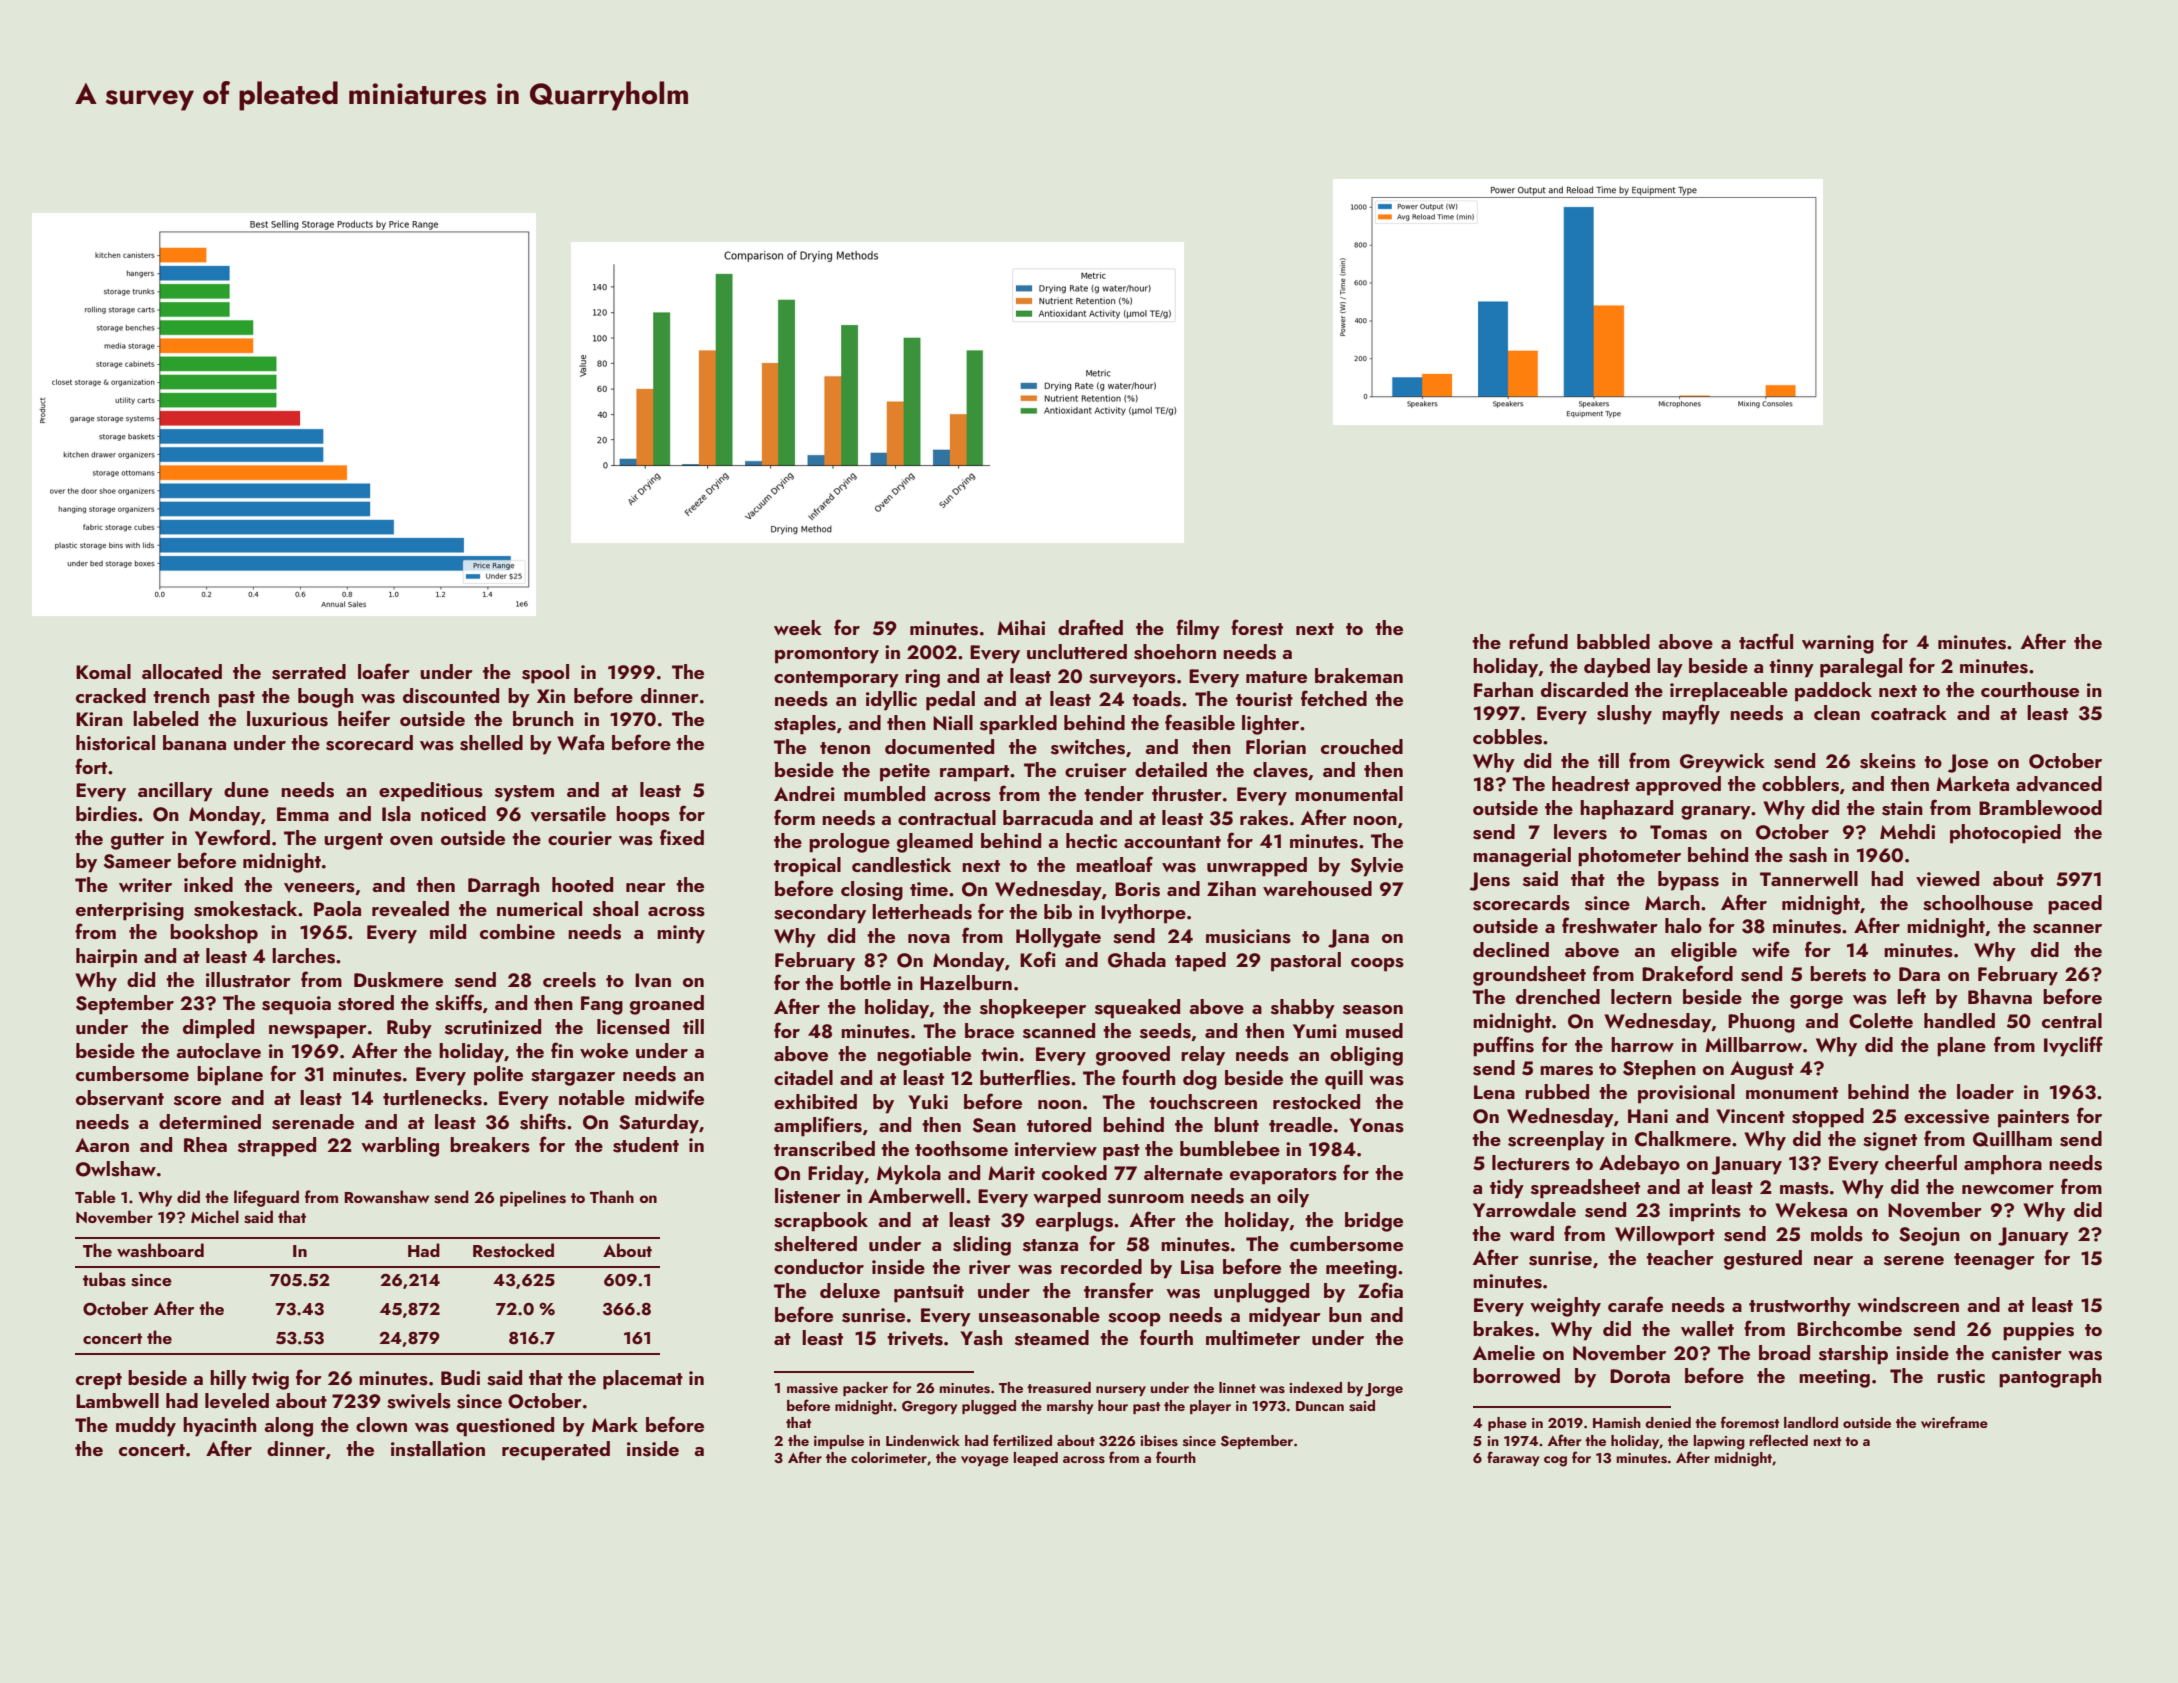 Image resolution: width=2178 pixels, height=1683 pixels. What do you see at coordinates (182, 671) in the image?
I see `allocated` at bounding box center [182, 671].
